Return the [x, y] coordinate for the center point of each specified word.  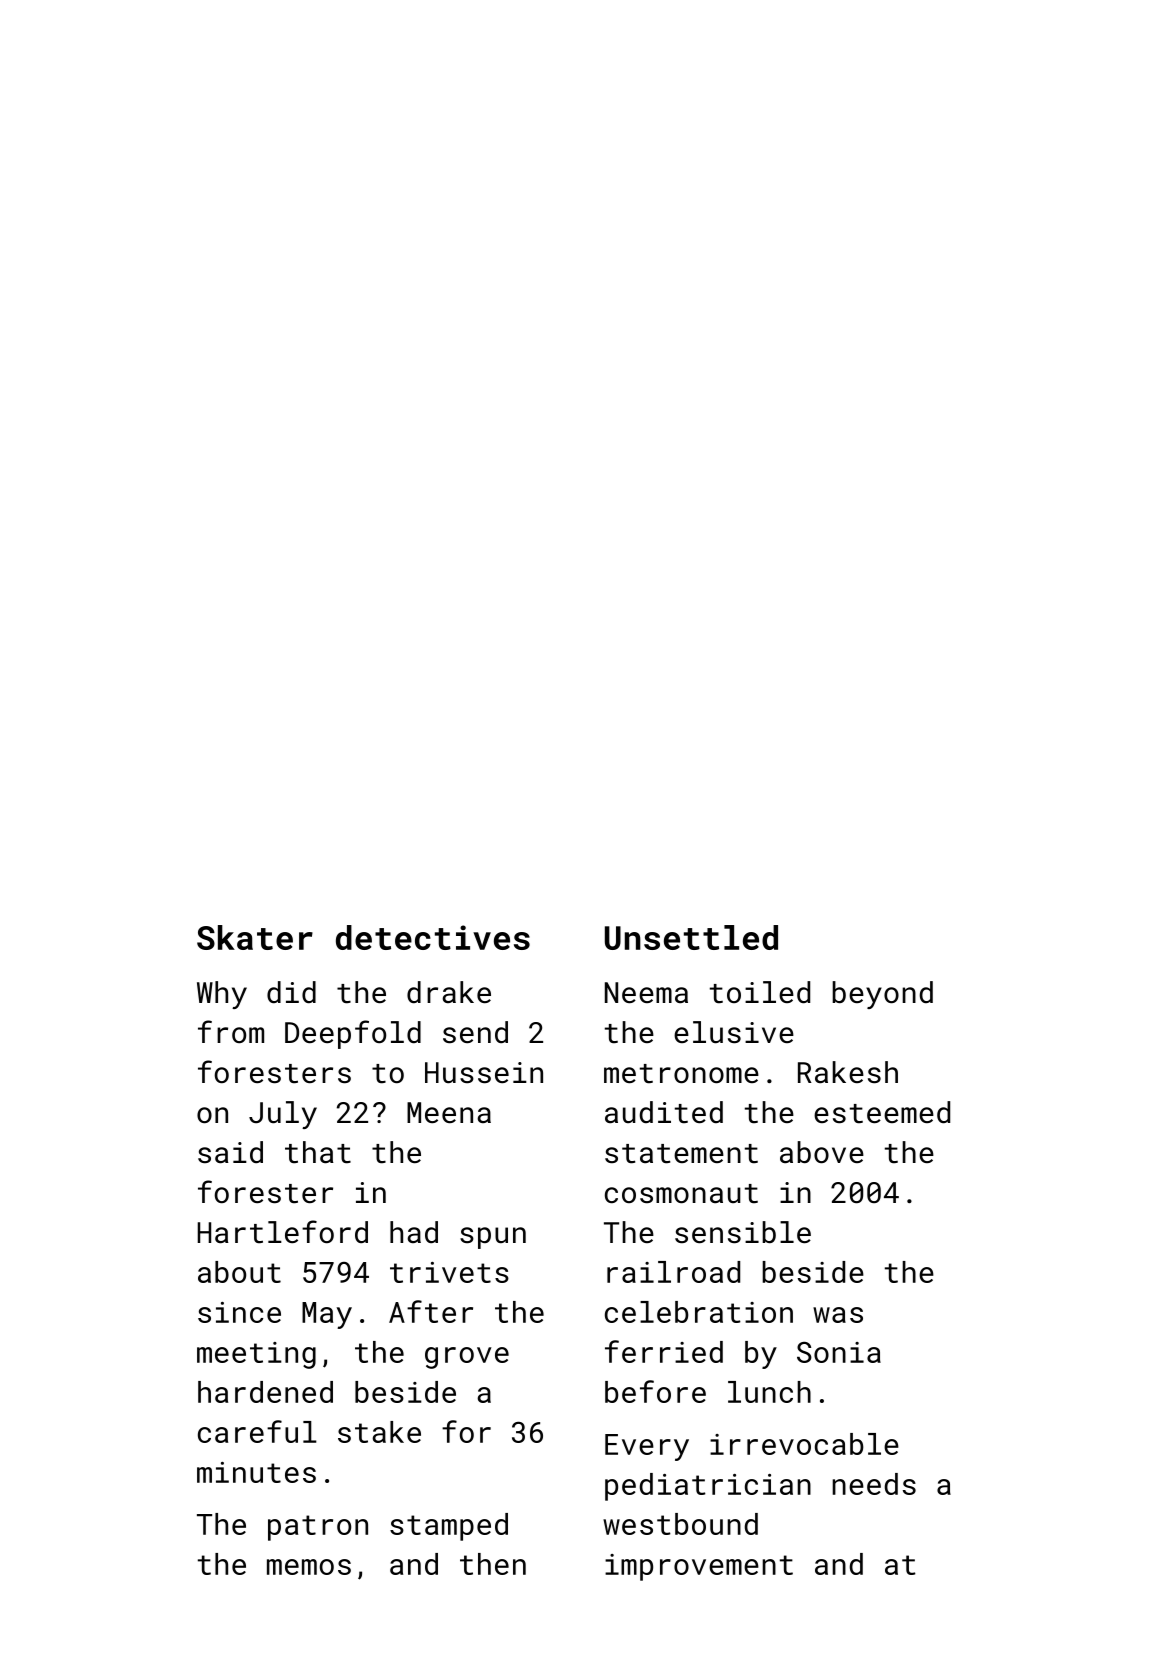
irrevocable [804, 1444]
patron [318, 1528]
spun [493, 1238]
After [431, 1311]
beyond [882, 995]
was [838, 1315]
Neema [646, 993]
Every [647, 1447]
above [822, 1152]
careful [257, 1431]
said [230, 1152]
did [291, 992]
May [327, 1315]
